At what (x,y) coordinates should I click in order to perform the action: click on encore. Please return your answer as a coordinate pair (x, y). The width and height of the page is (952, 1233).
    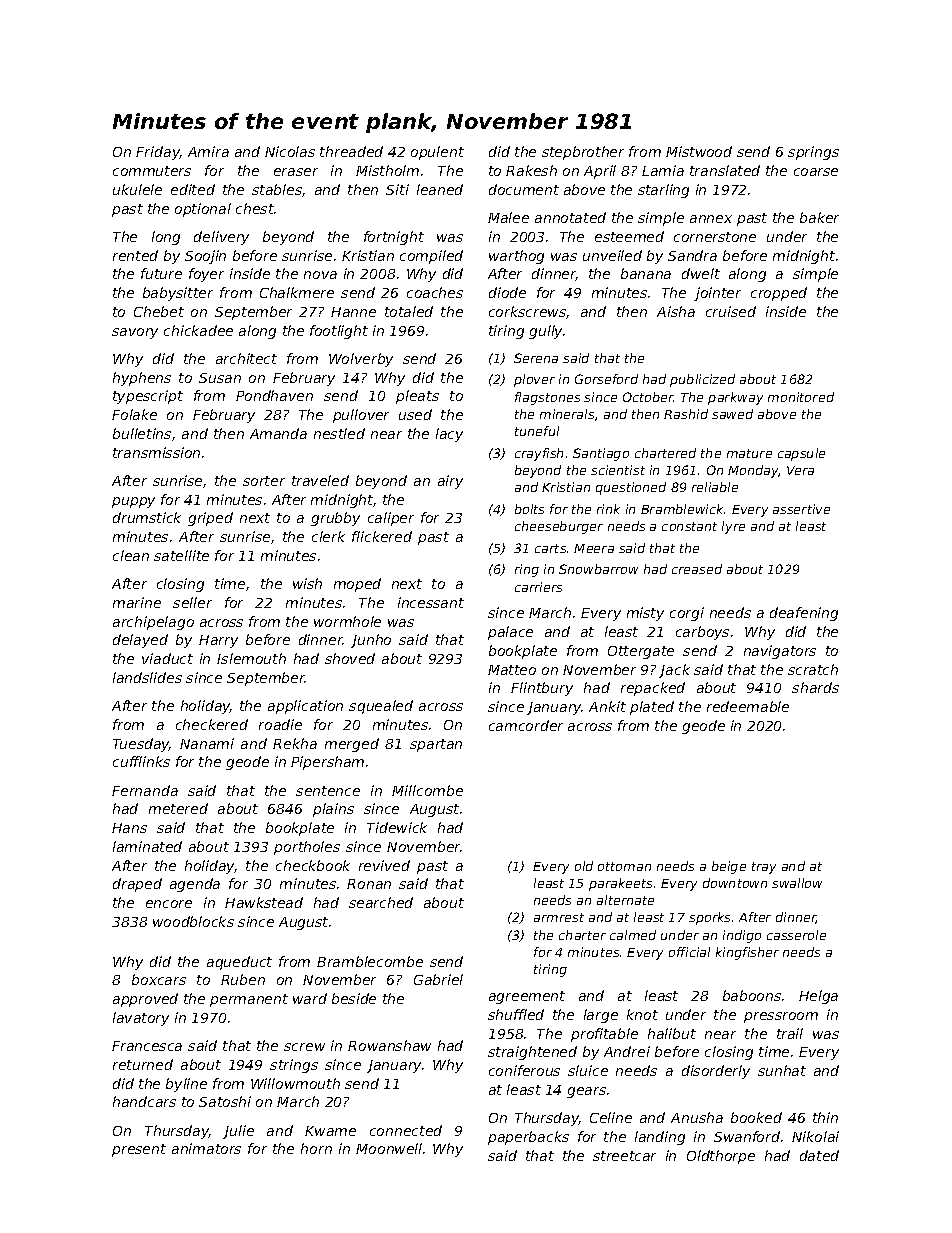
    Looking at the image, I should click on (169, 904).
